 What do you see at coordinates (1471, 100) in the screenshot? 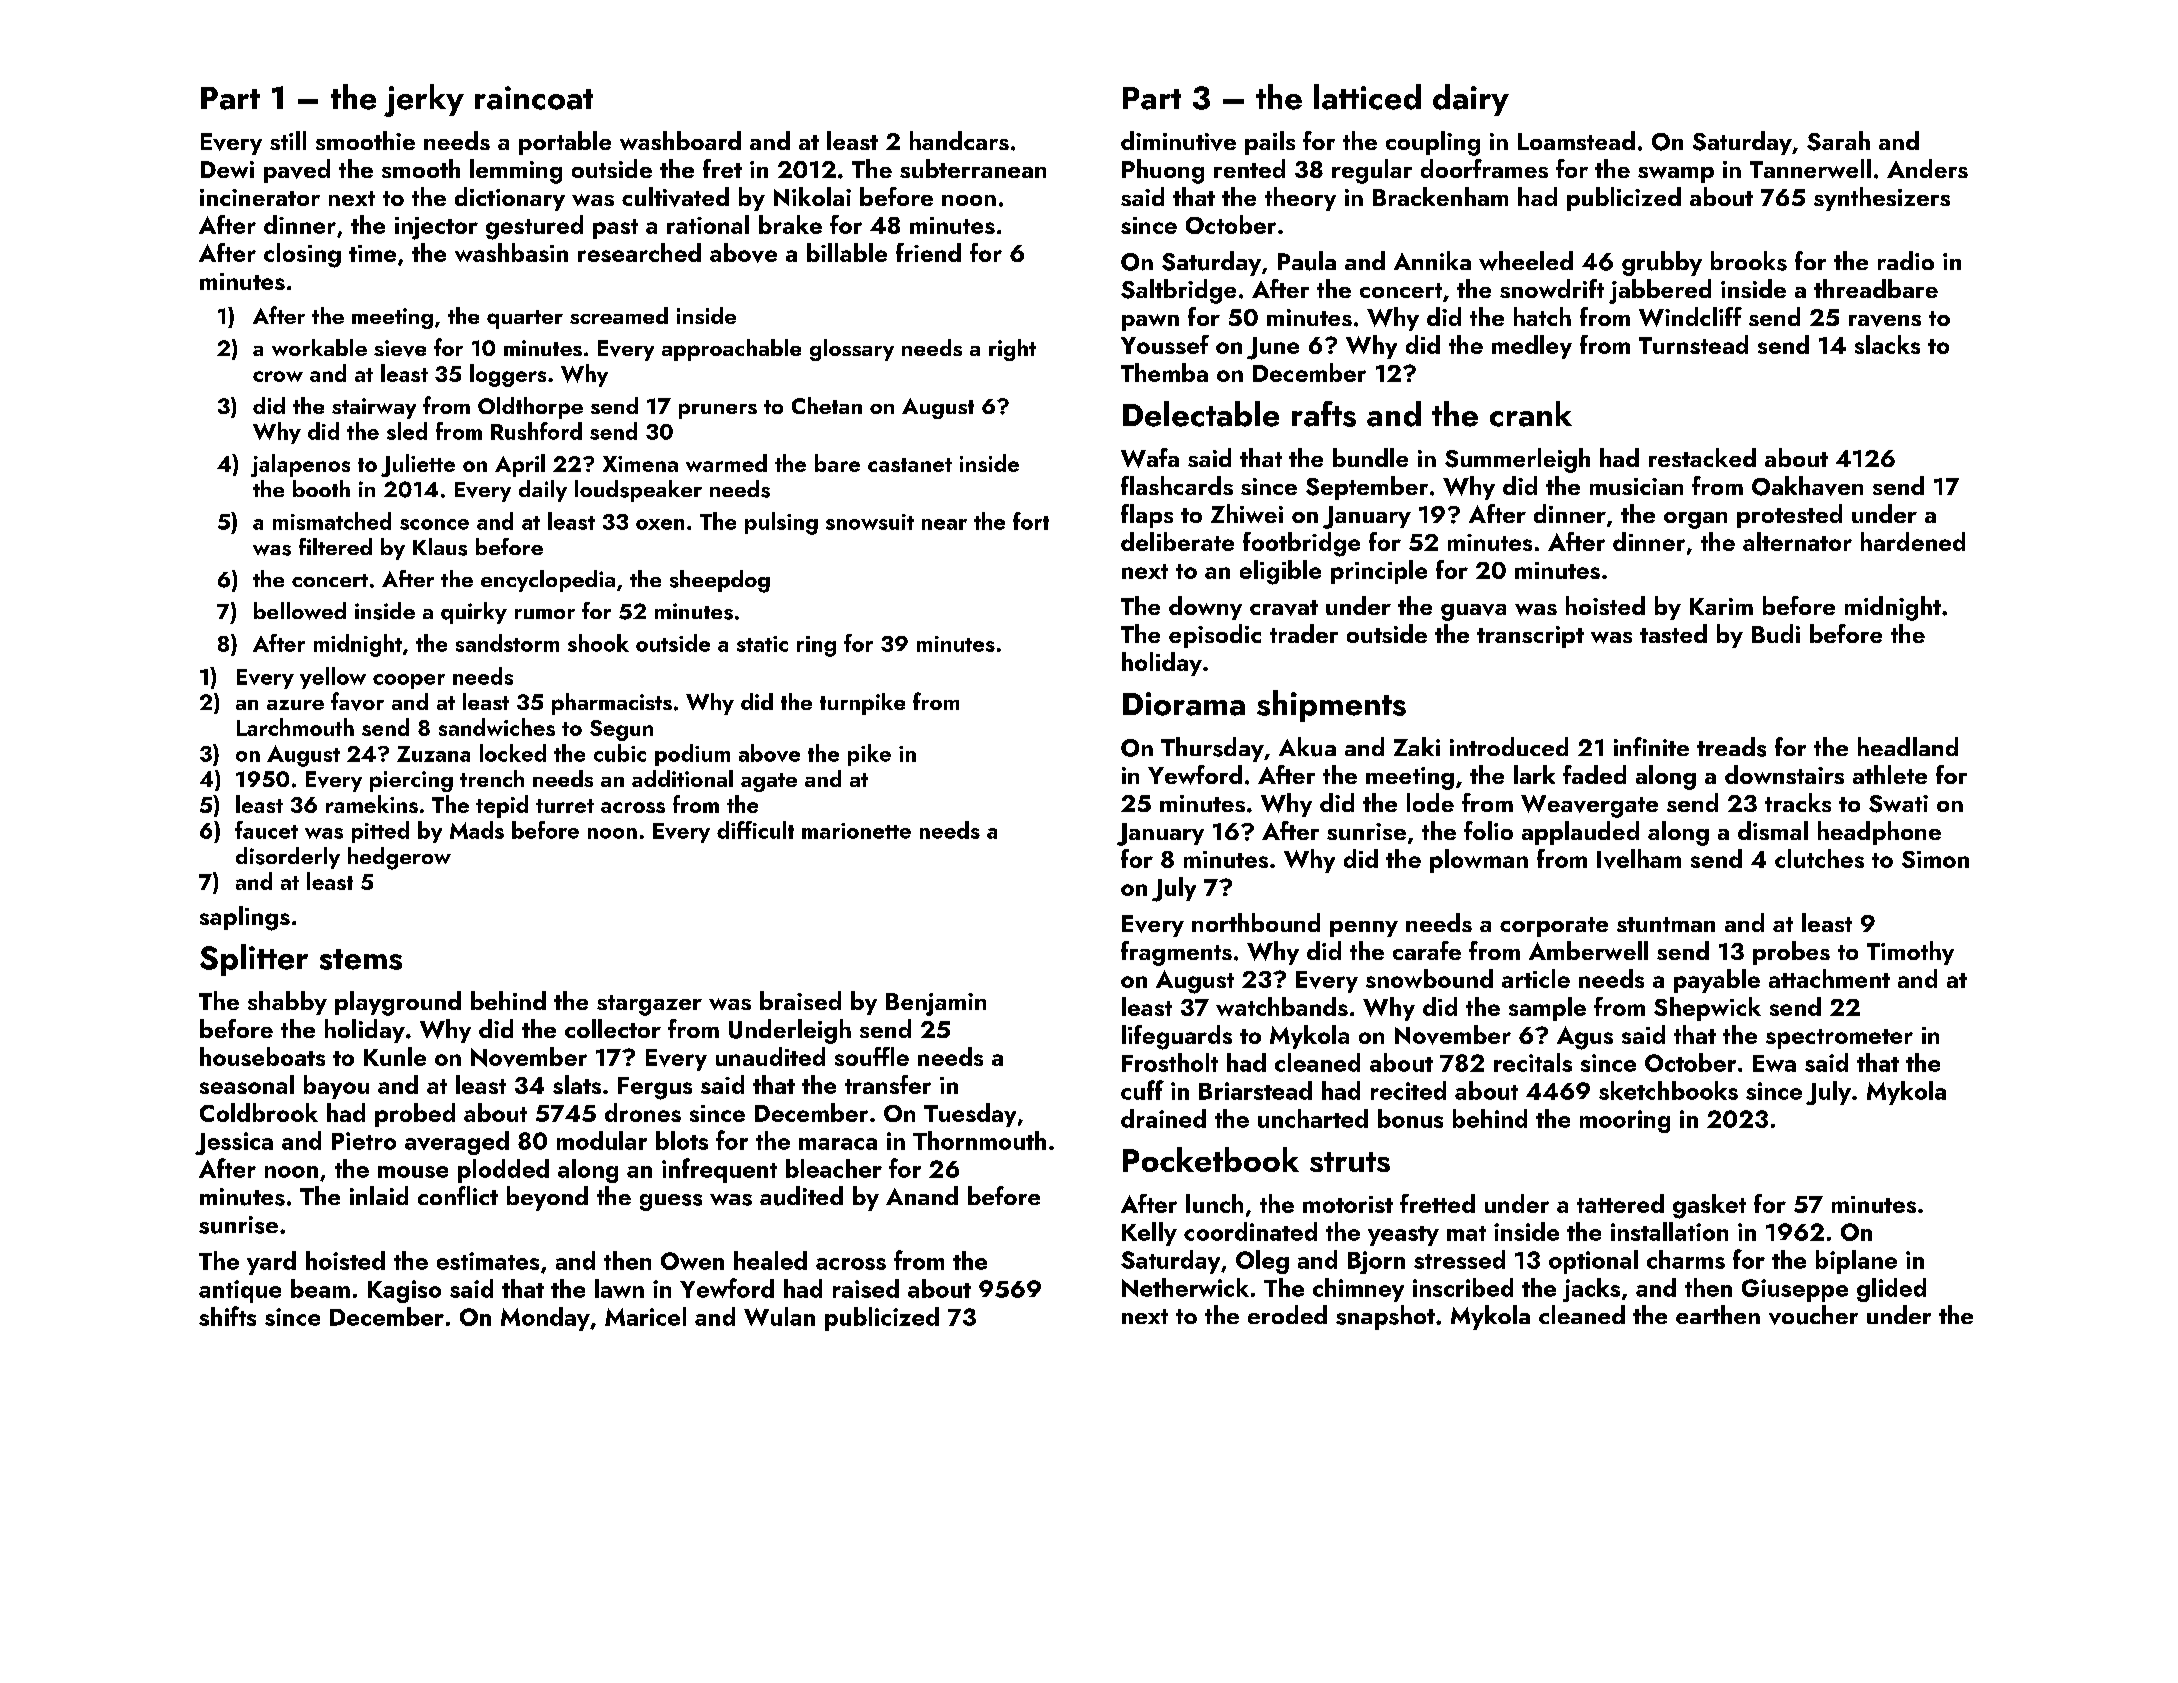
I see `dairy` at bounding box center [1471, 100].
